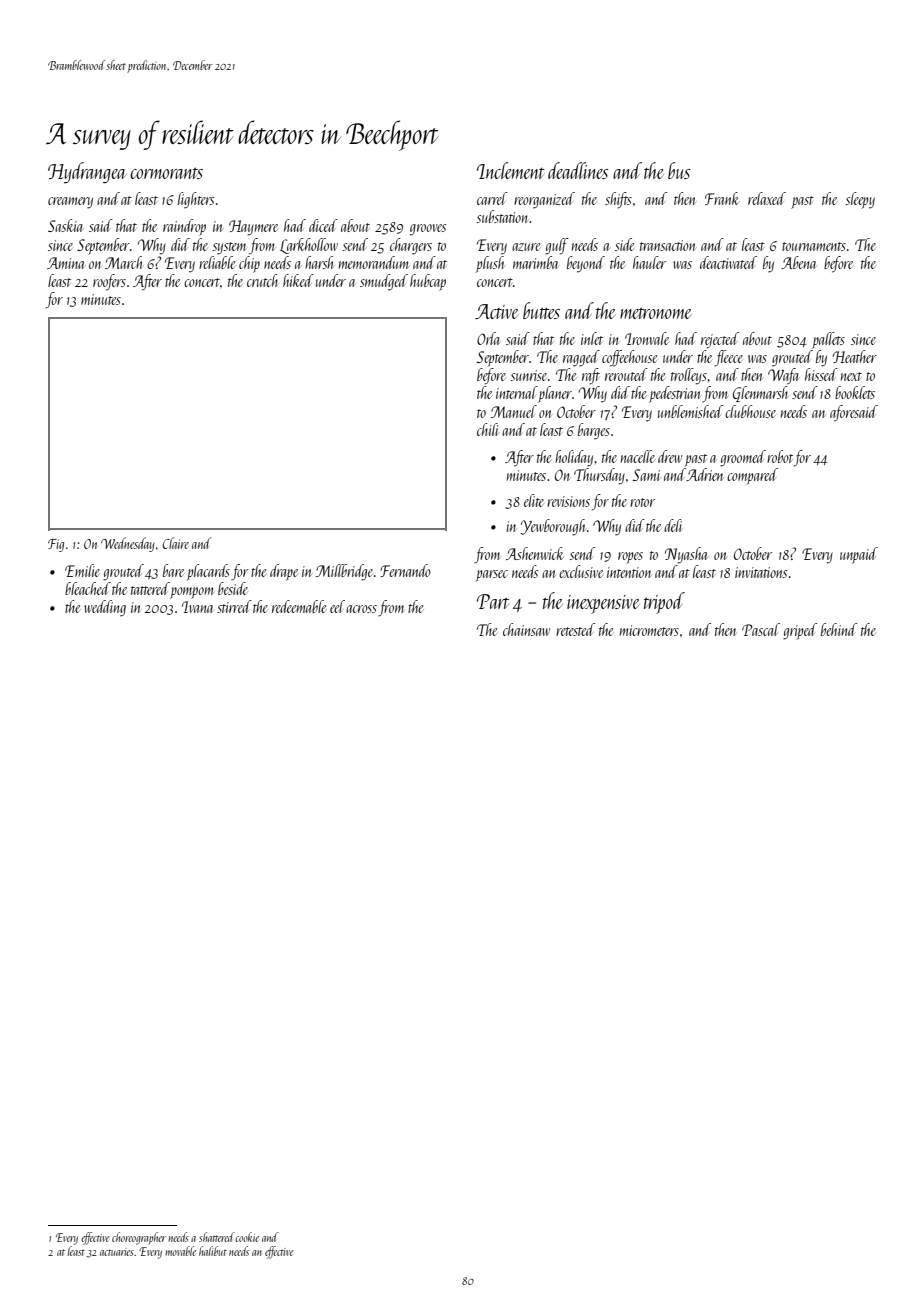  Describe the element at coordinates (511, 170) in the screenshot. I see `Inclement` at that location.
